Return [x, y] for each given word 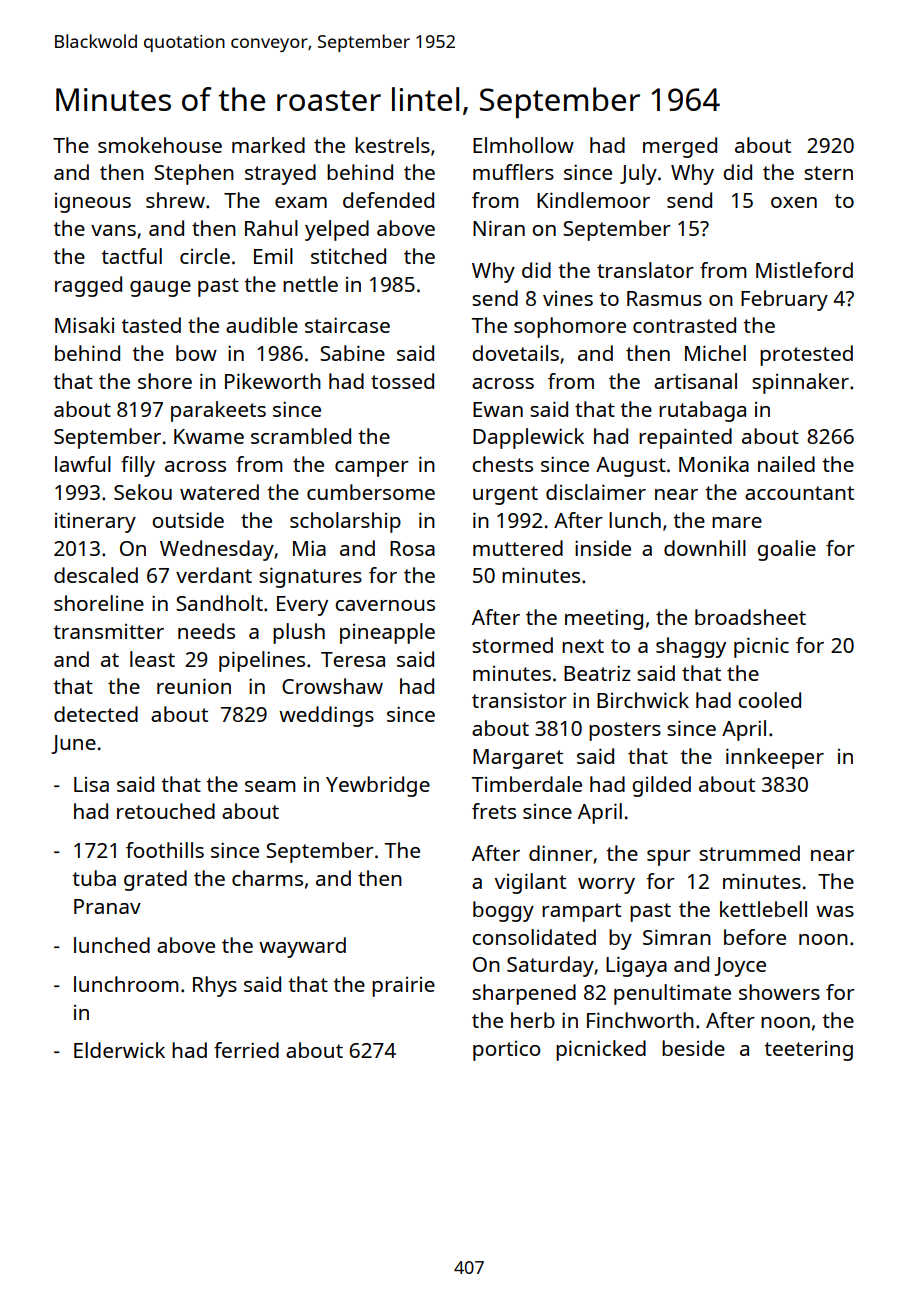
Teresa [353, 659]
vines [568, 298]
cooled [769, 700]
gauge [160, 289]
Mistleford [804, 270]
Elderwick [119, 1050]
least [152, 659]
